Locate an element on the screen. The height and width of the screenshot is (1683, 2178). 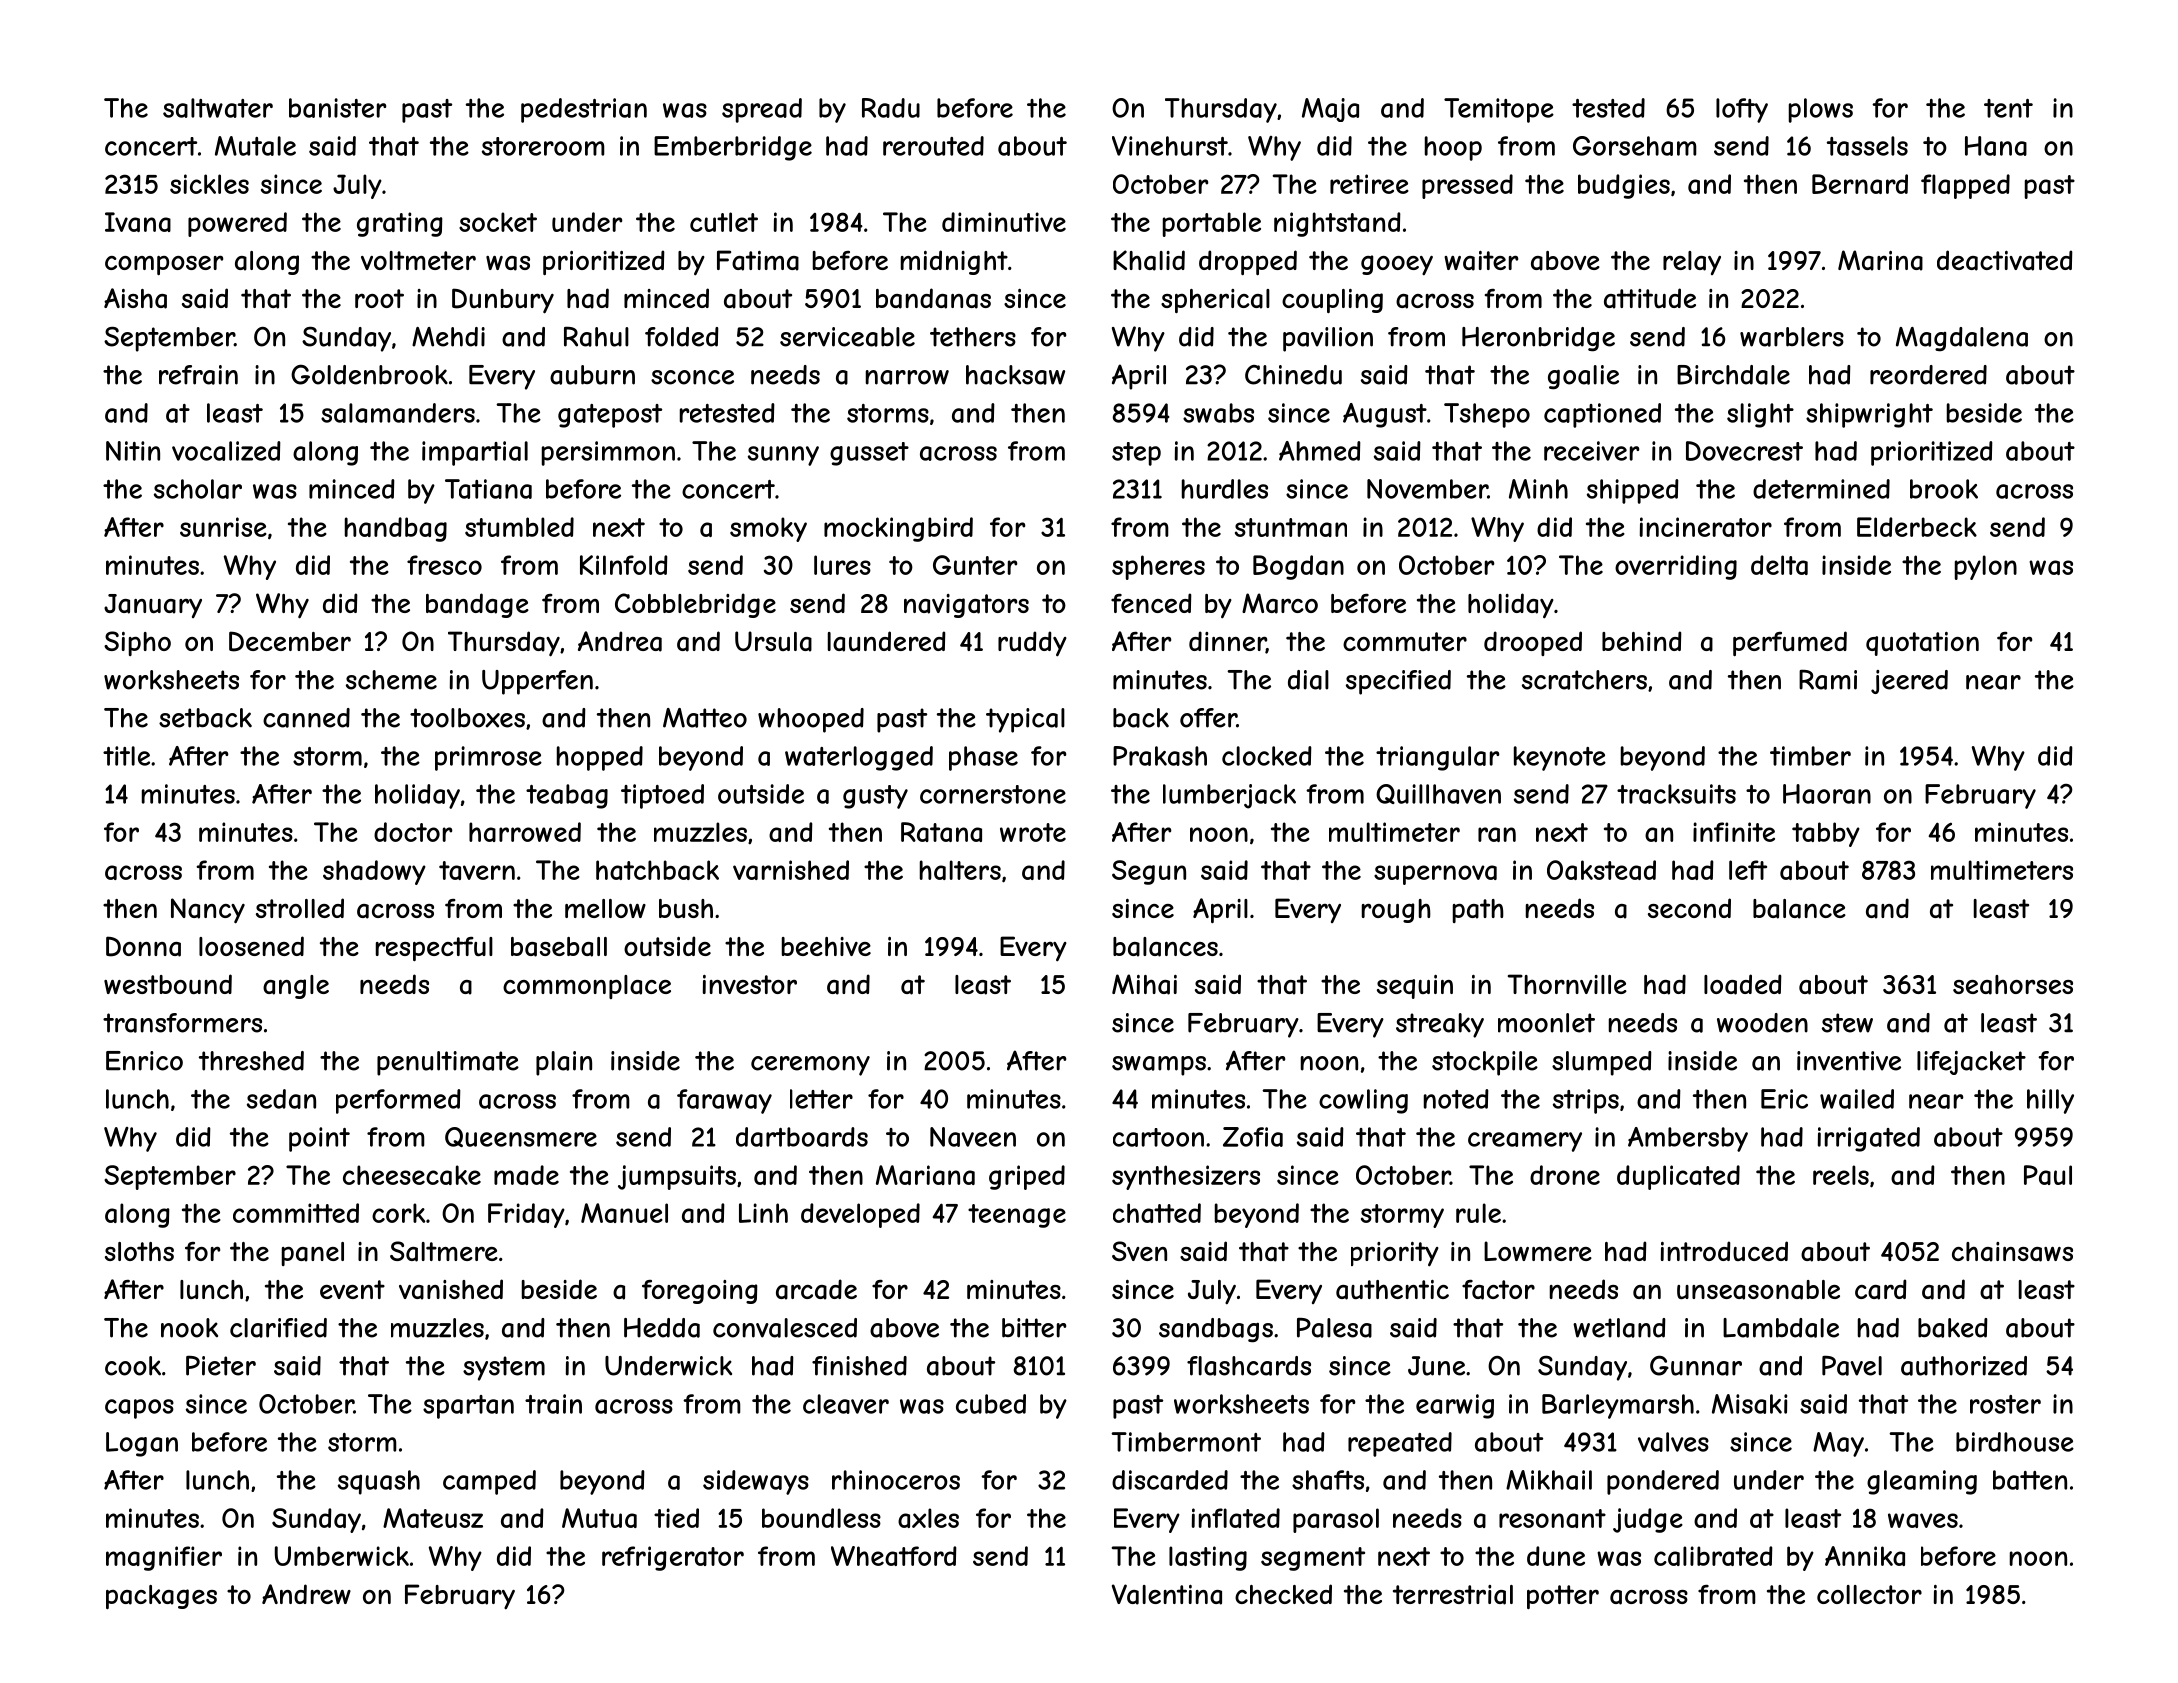
Dunbury is located at coordinates (503, 301).
